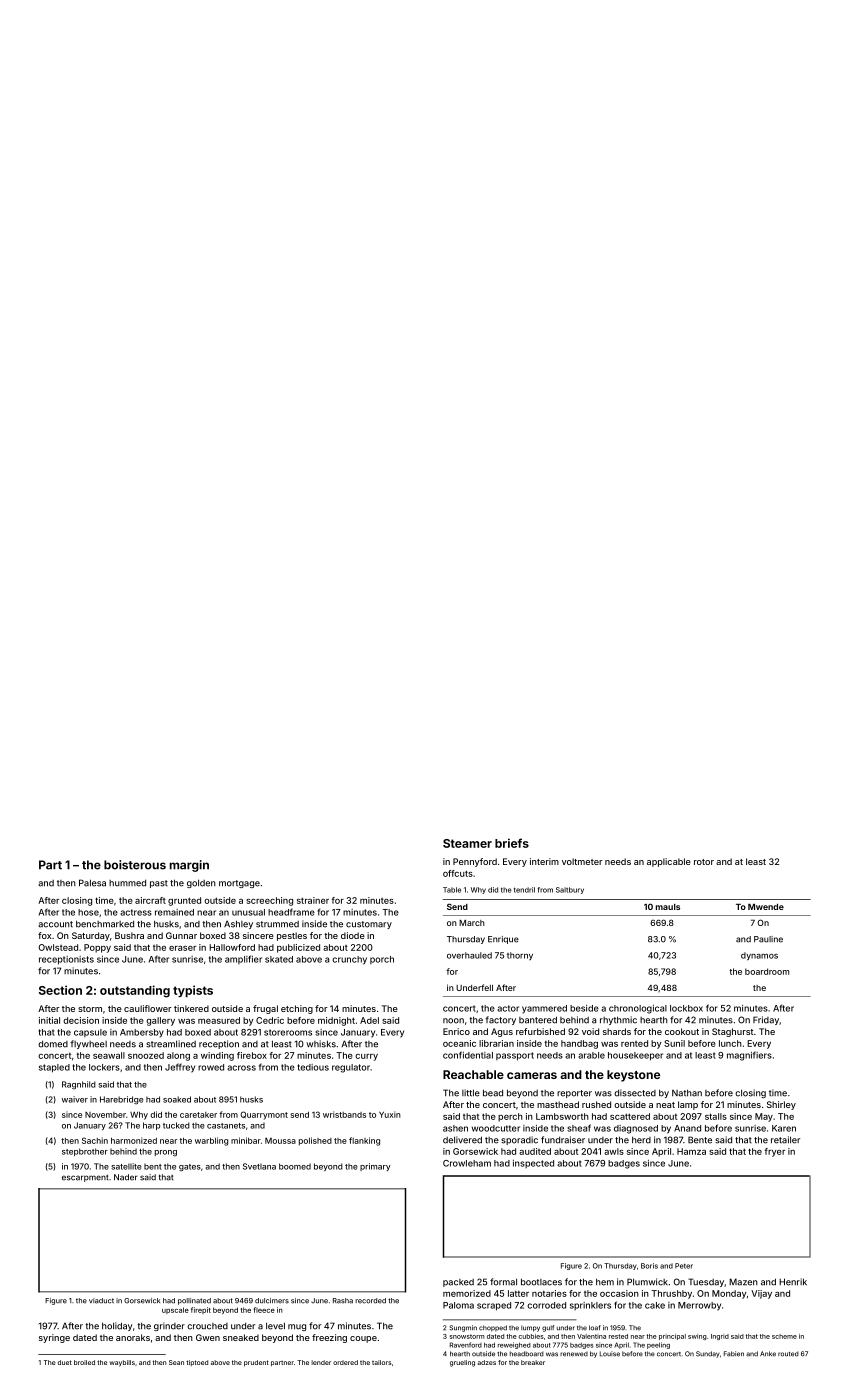  I want to click on formal, so click(503, 1282).
